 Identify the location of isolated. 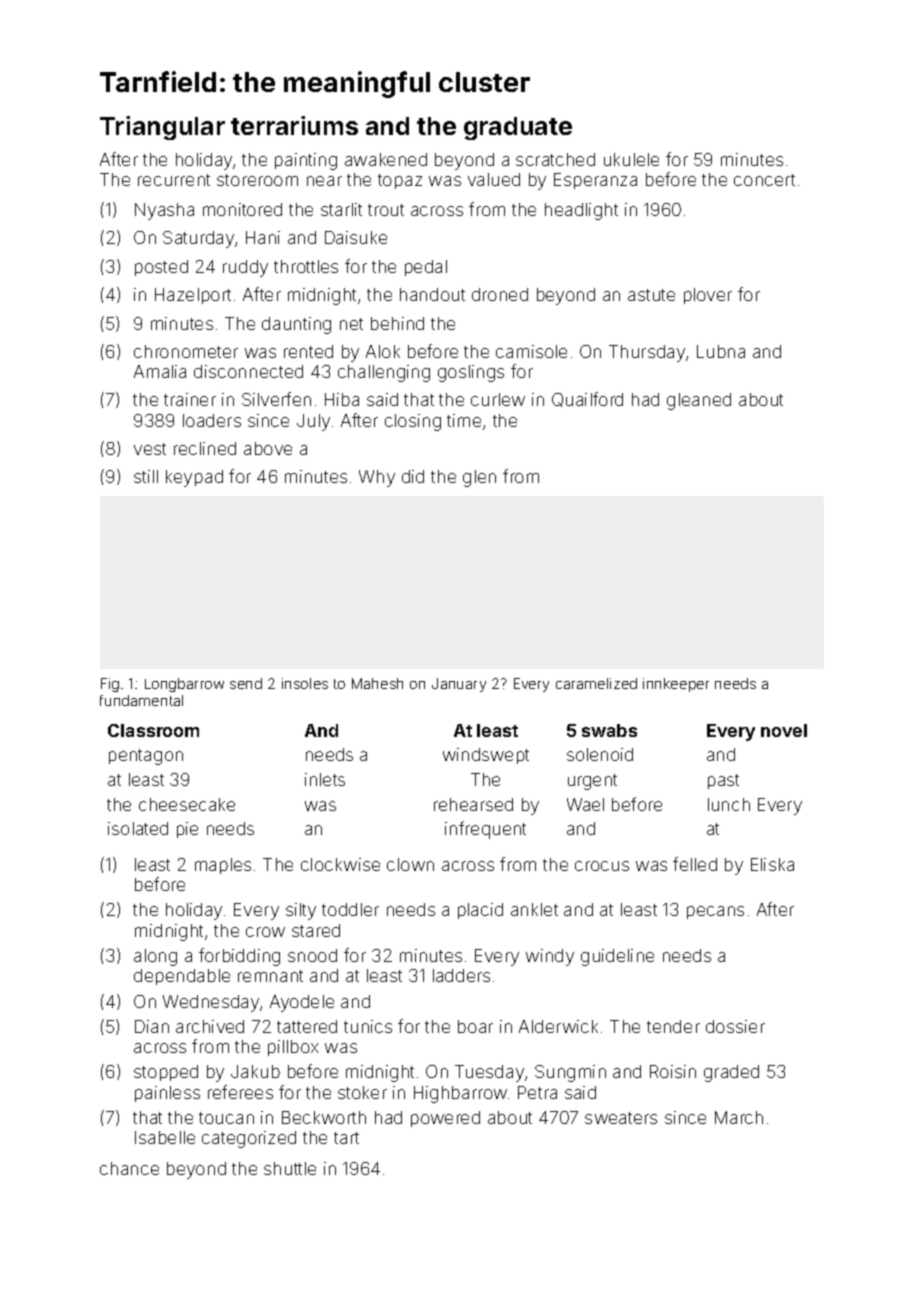
(138, 828).
